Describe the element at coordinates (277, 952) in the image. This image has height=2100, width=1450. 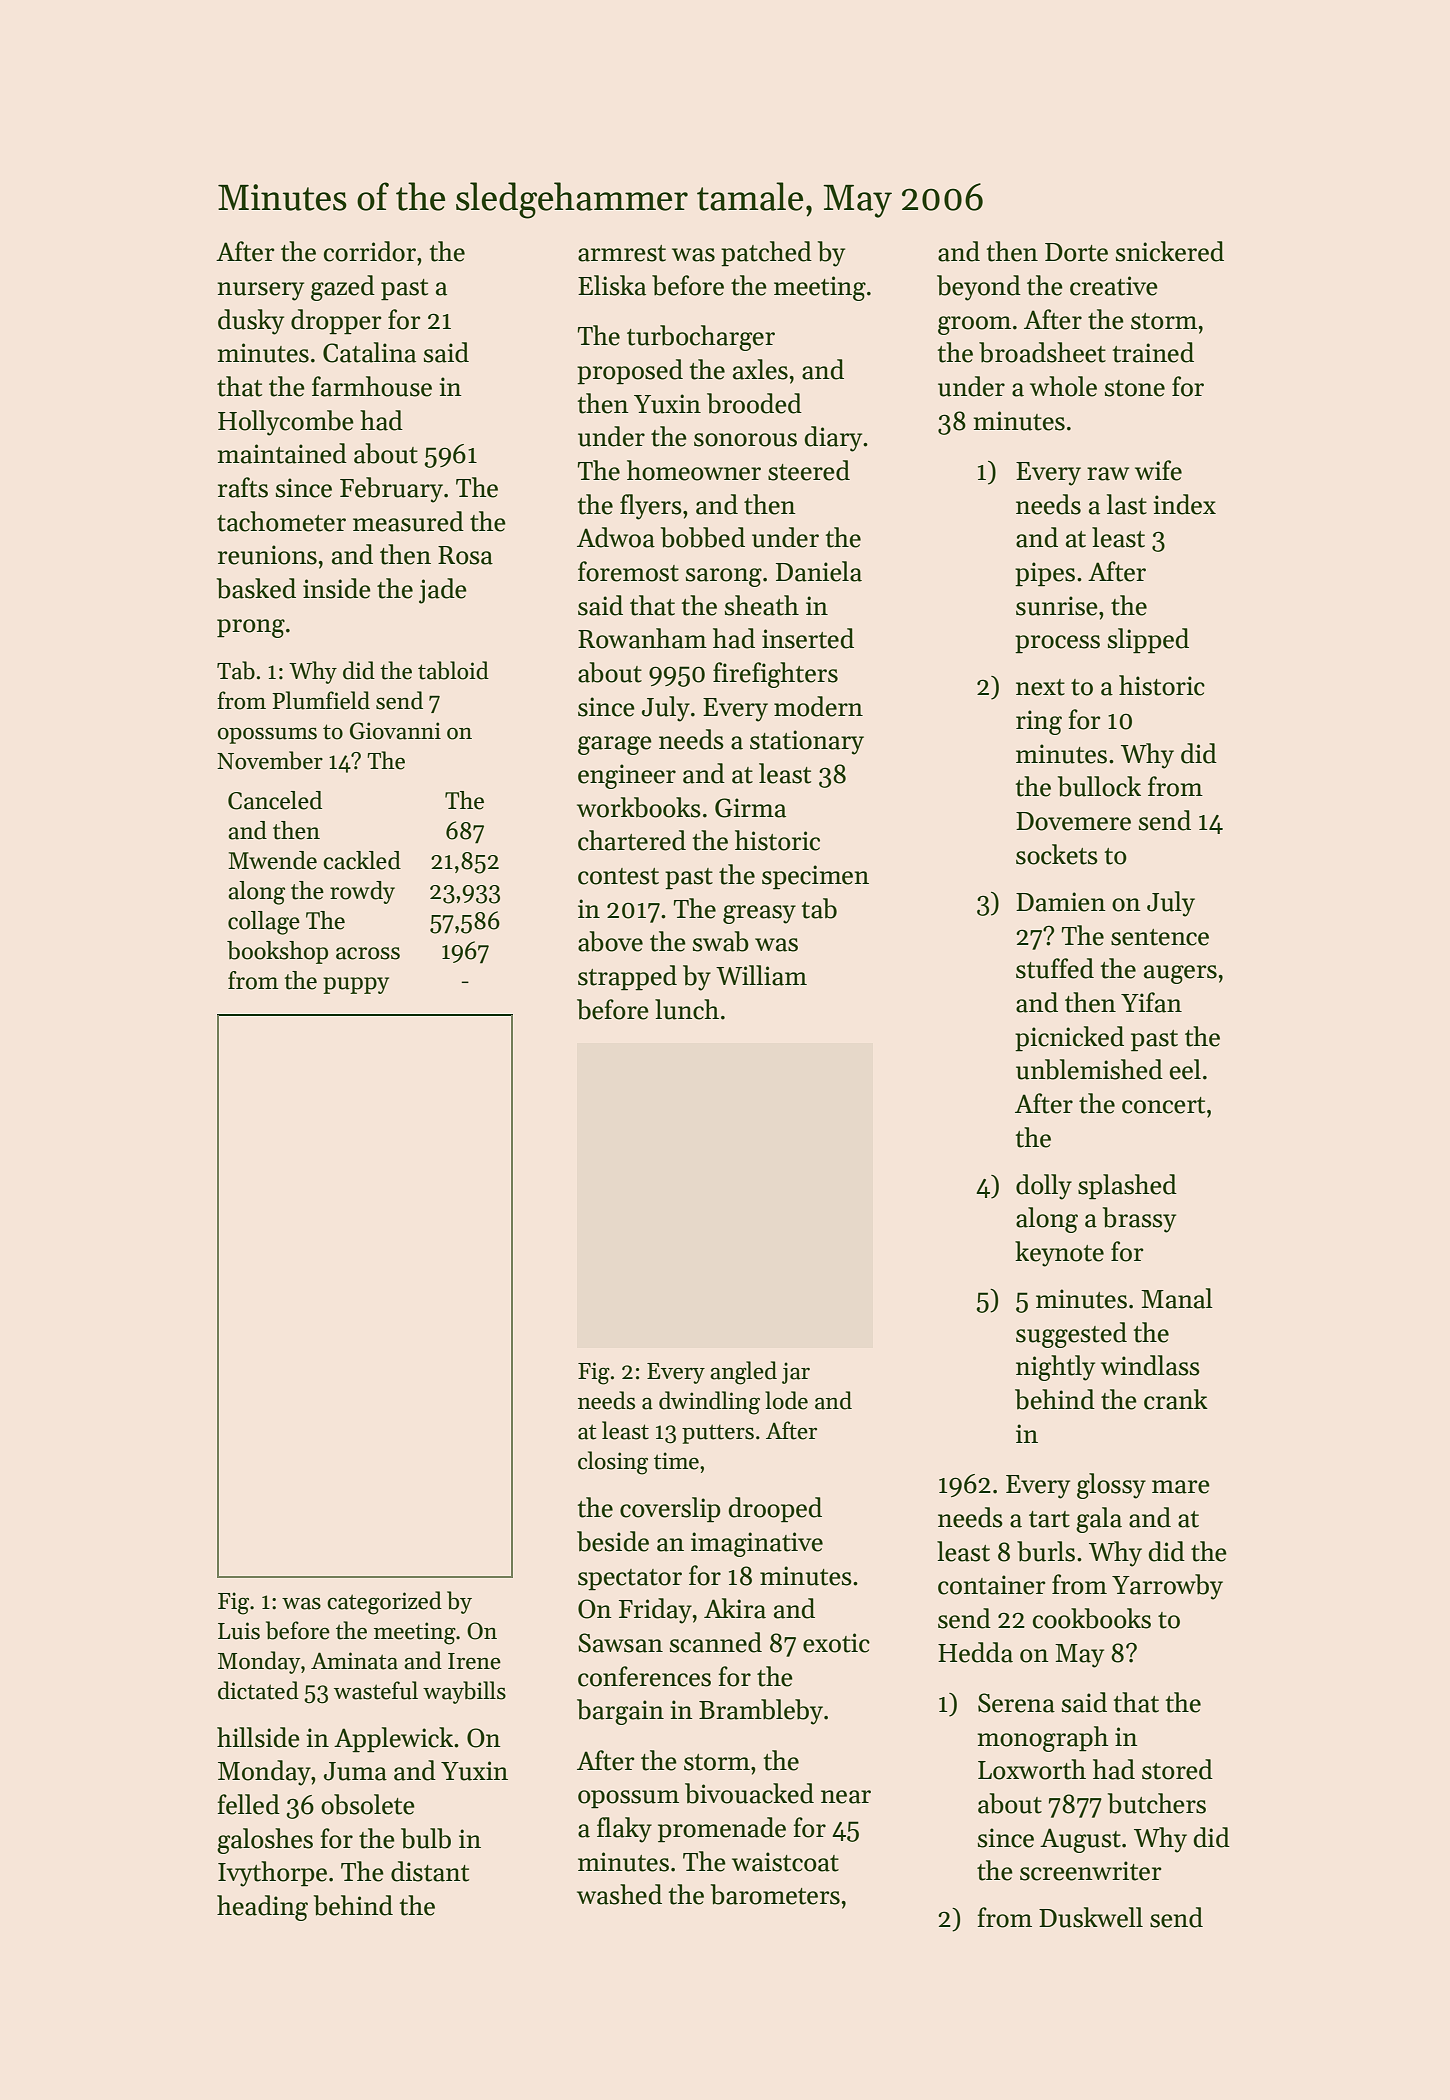
I see `bookshop` at that location.
